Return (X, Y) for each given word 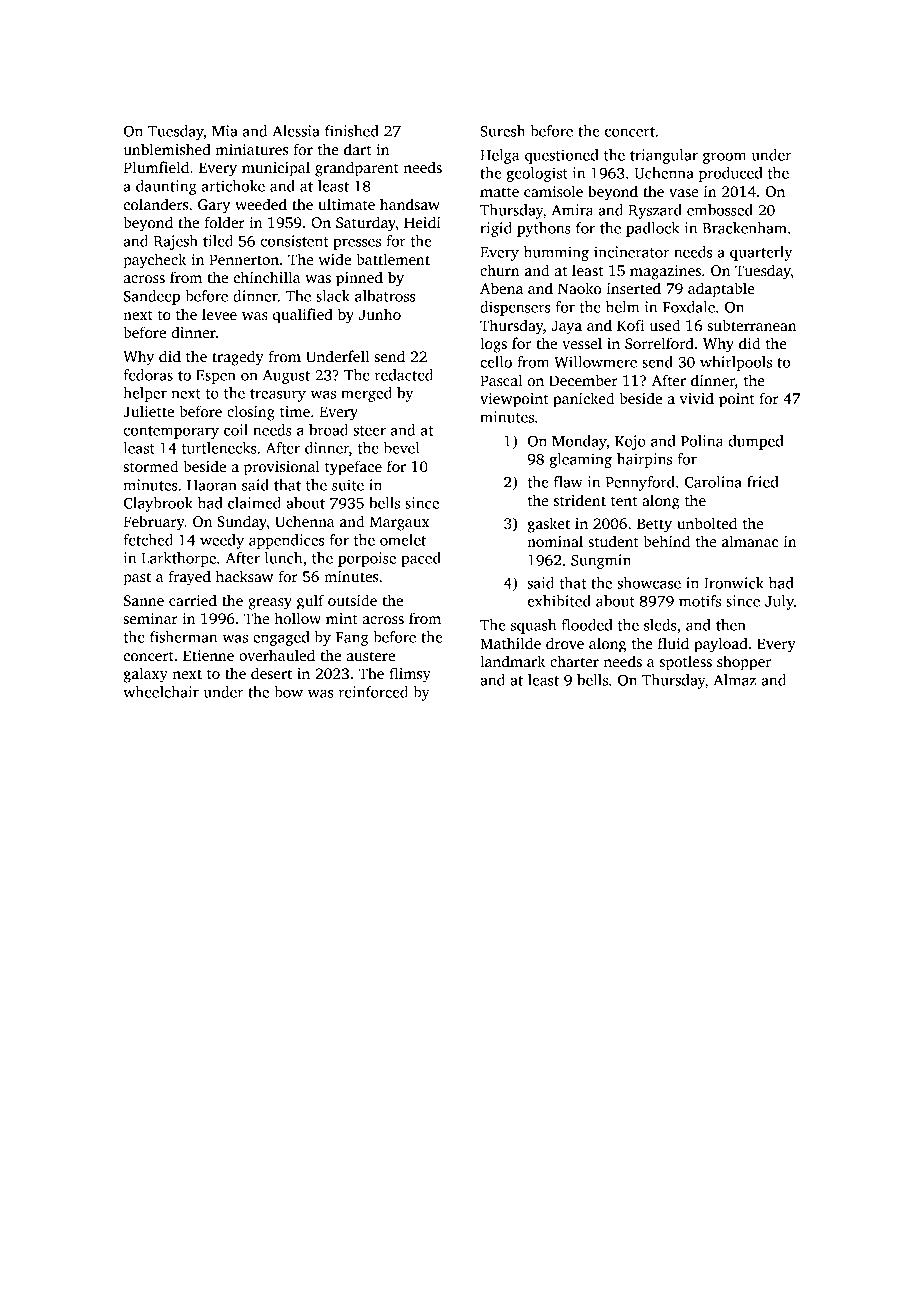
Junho (380, 314)
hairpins (644, 460)
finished (352, 131)
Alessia (296, 131)
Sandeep (152, 297)
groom (724, 158)
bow (288, 692)
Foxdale (689, 307)
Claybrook (158, 504)
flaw (568, 482)
